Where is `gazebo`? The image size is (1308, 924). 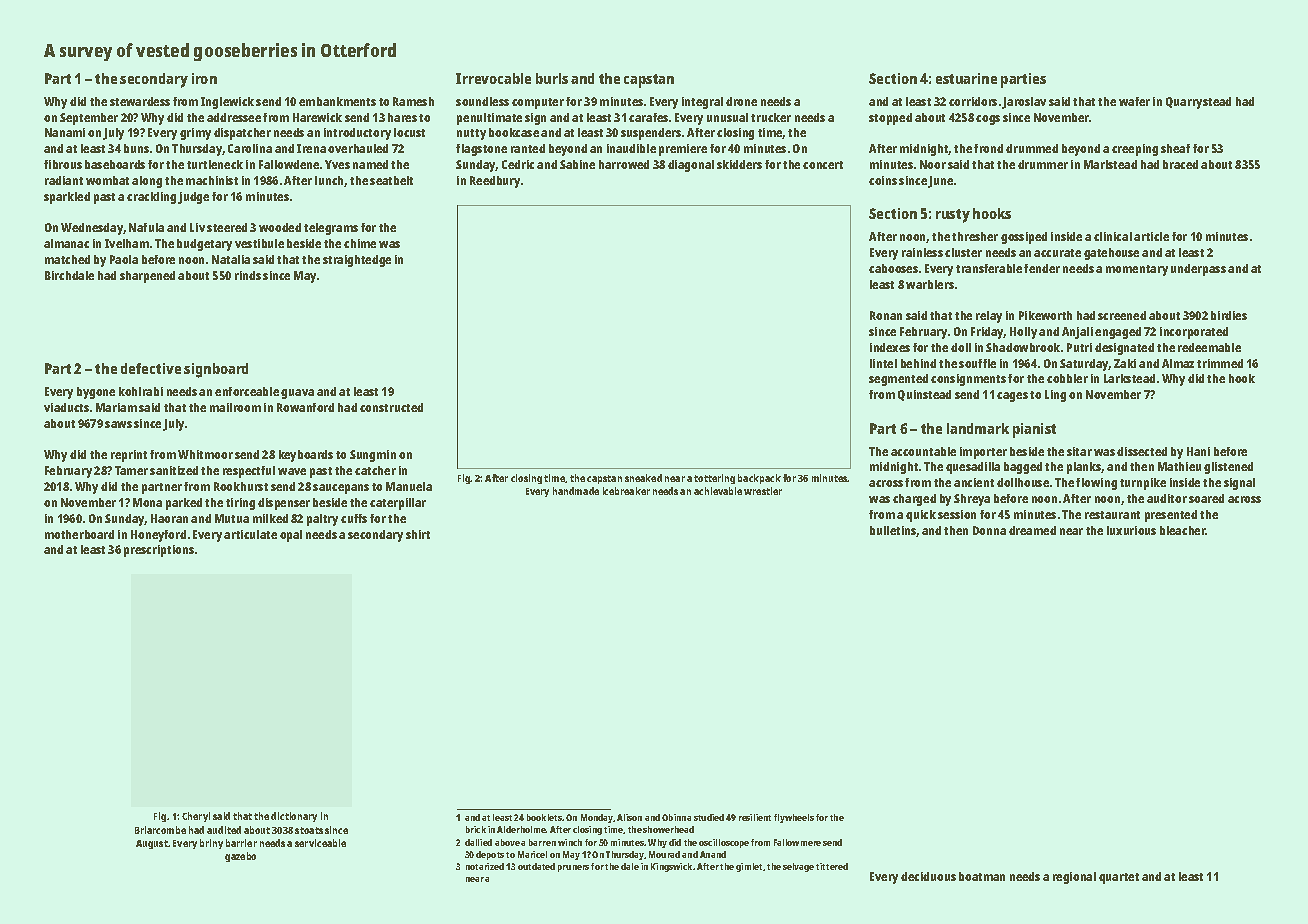 gazebo is located at coordinates (240, 857).
